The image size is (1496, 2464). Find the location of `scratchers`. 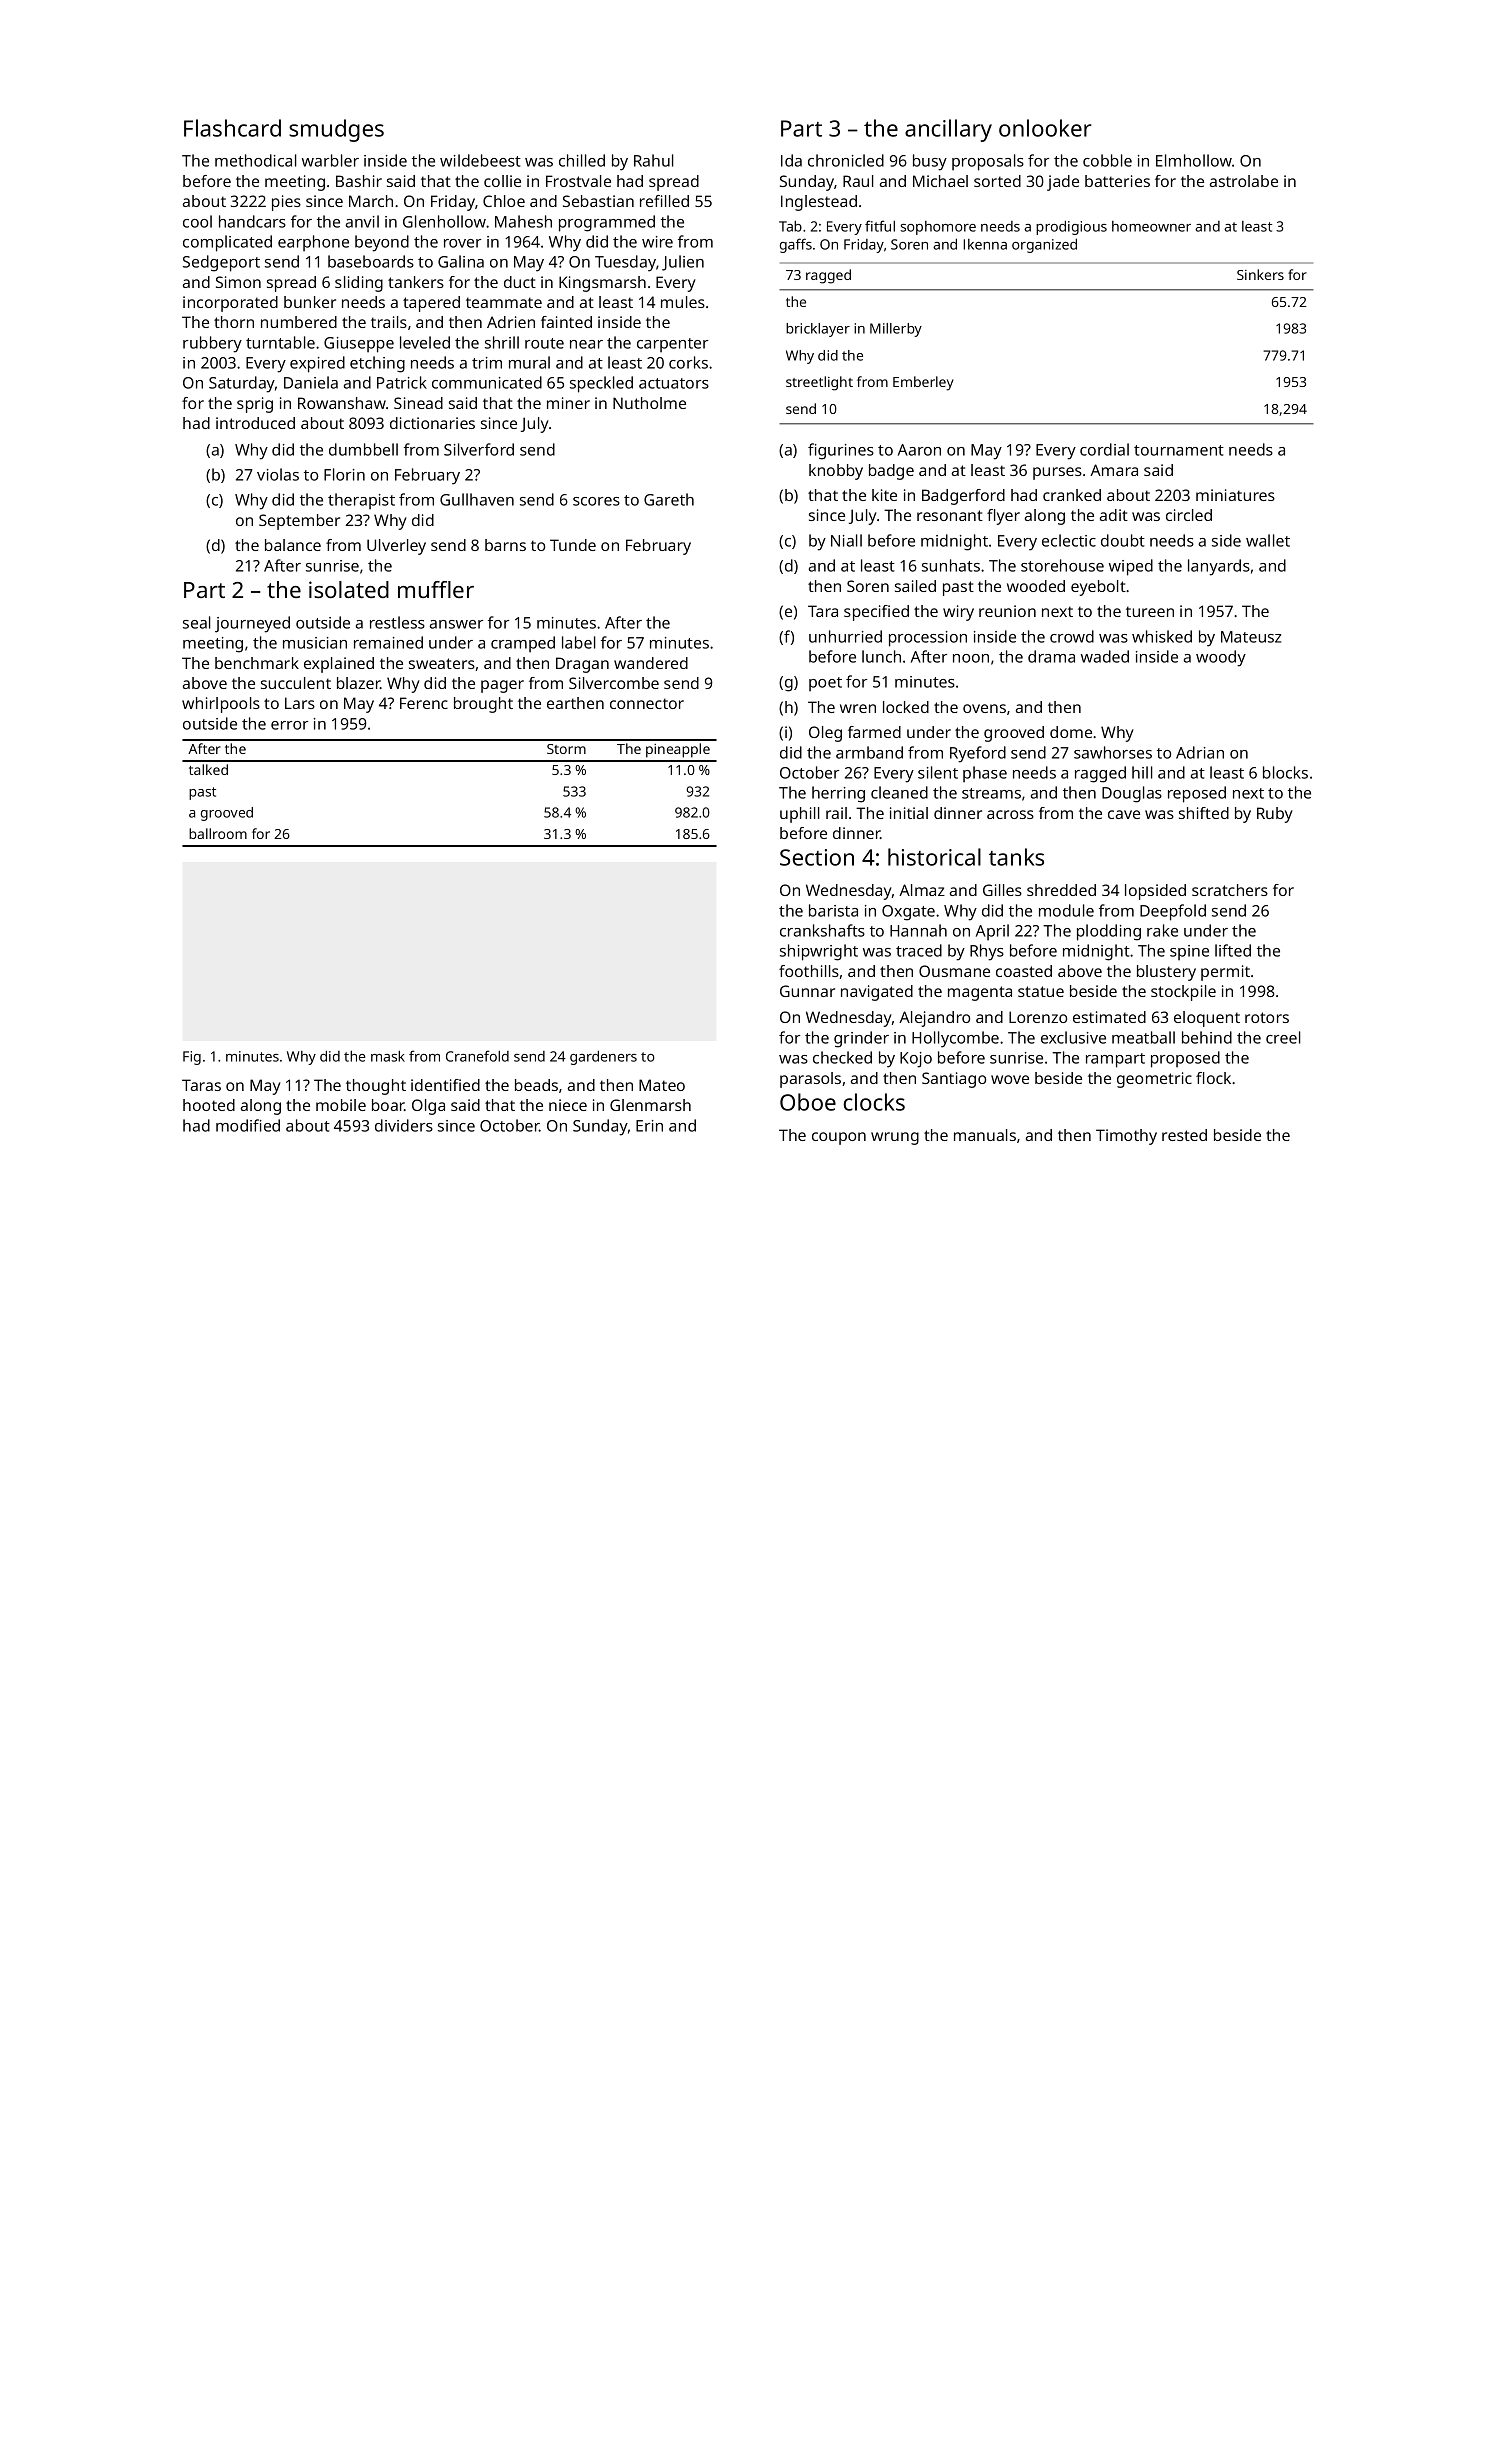

scratchers is located at coordinates (1230, 890).
